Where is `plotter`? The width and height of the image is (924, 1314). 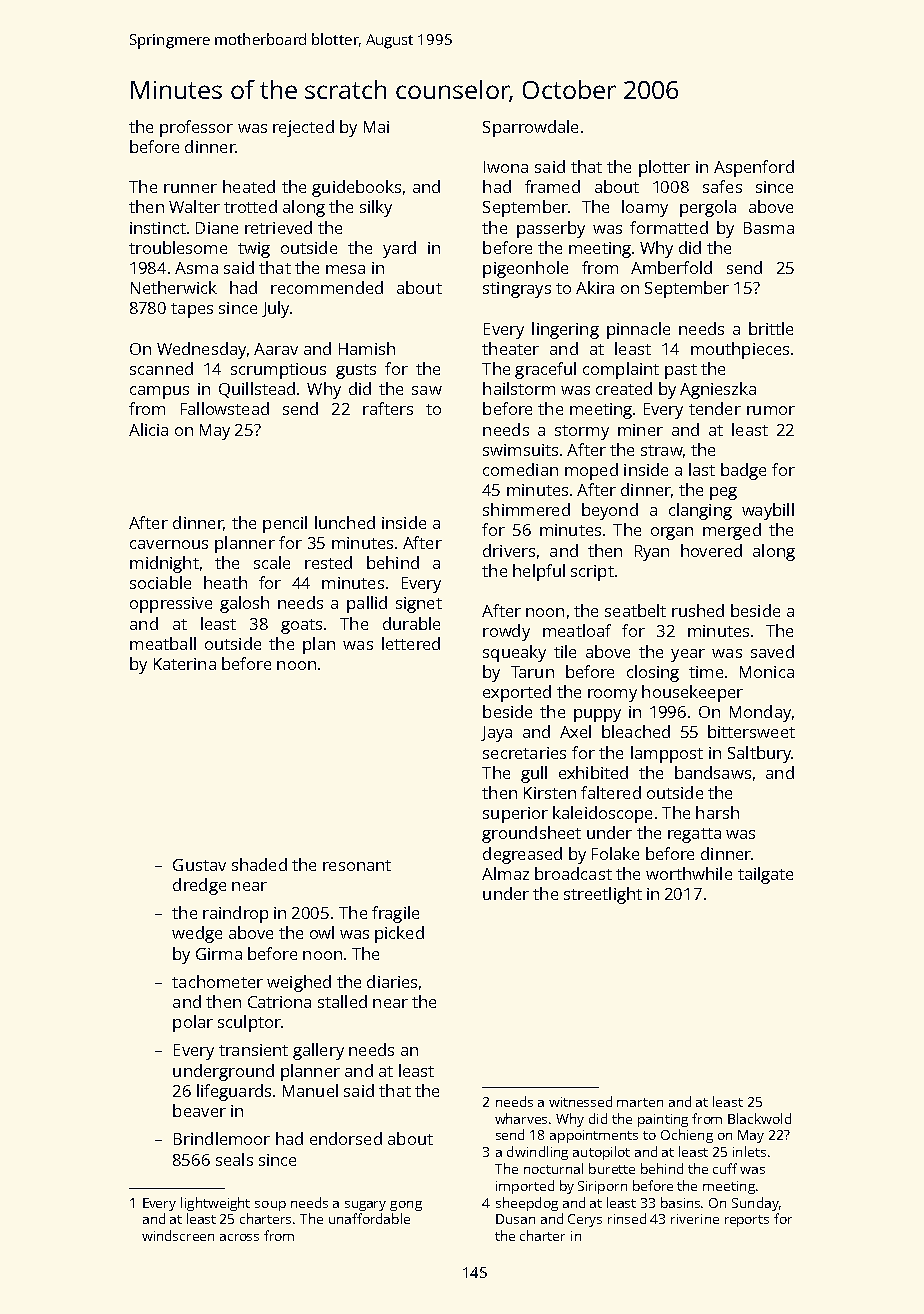 plotter is located at coordinates (664, 168).
